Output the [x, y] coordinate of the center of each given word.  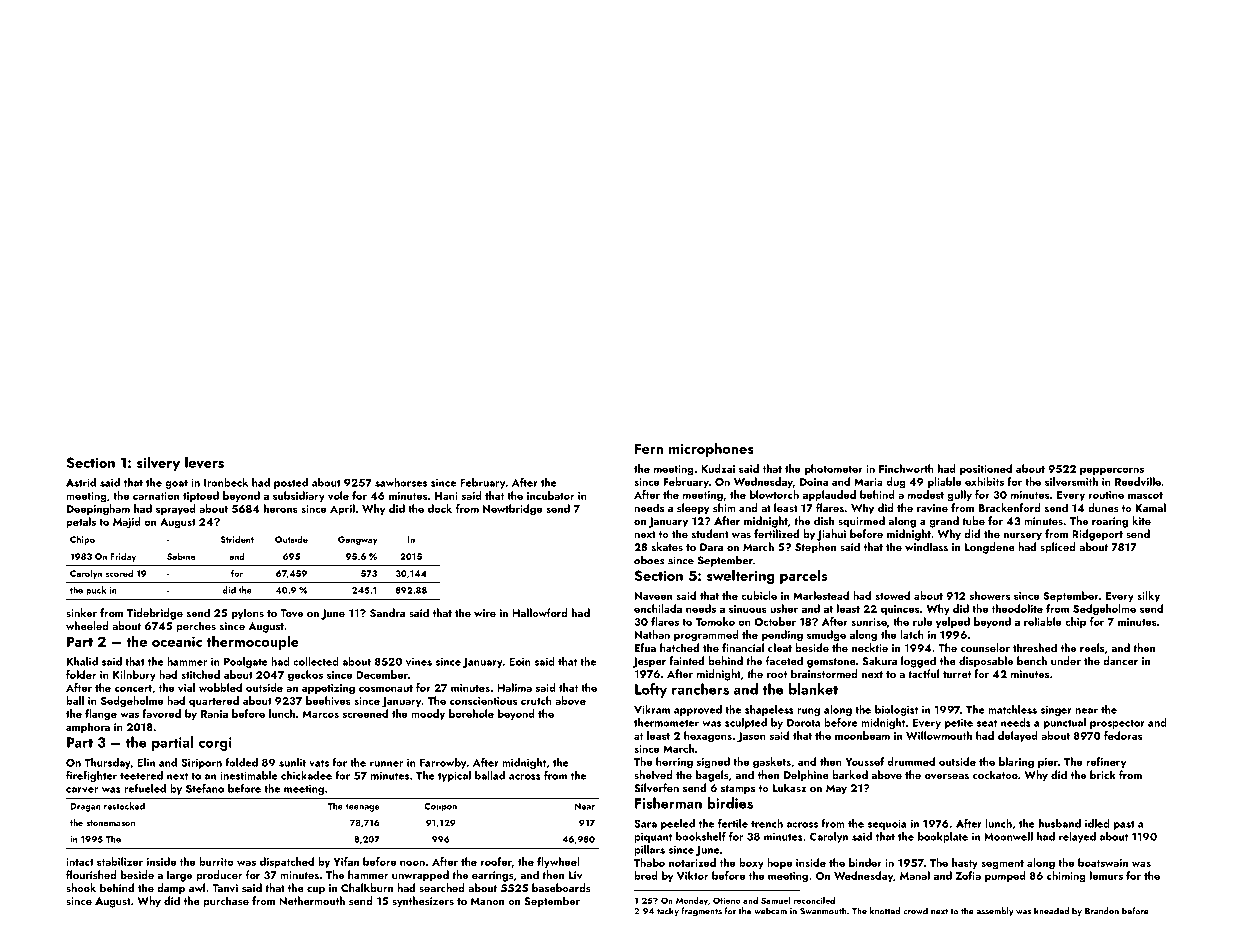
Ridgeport [1097, 535]
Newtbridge [513, 510]
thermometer [666, 722]
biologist [896, 710]
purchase [226, 902]
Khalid [82, 661]
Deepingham [98, 510]
